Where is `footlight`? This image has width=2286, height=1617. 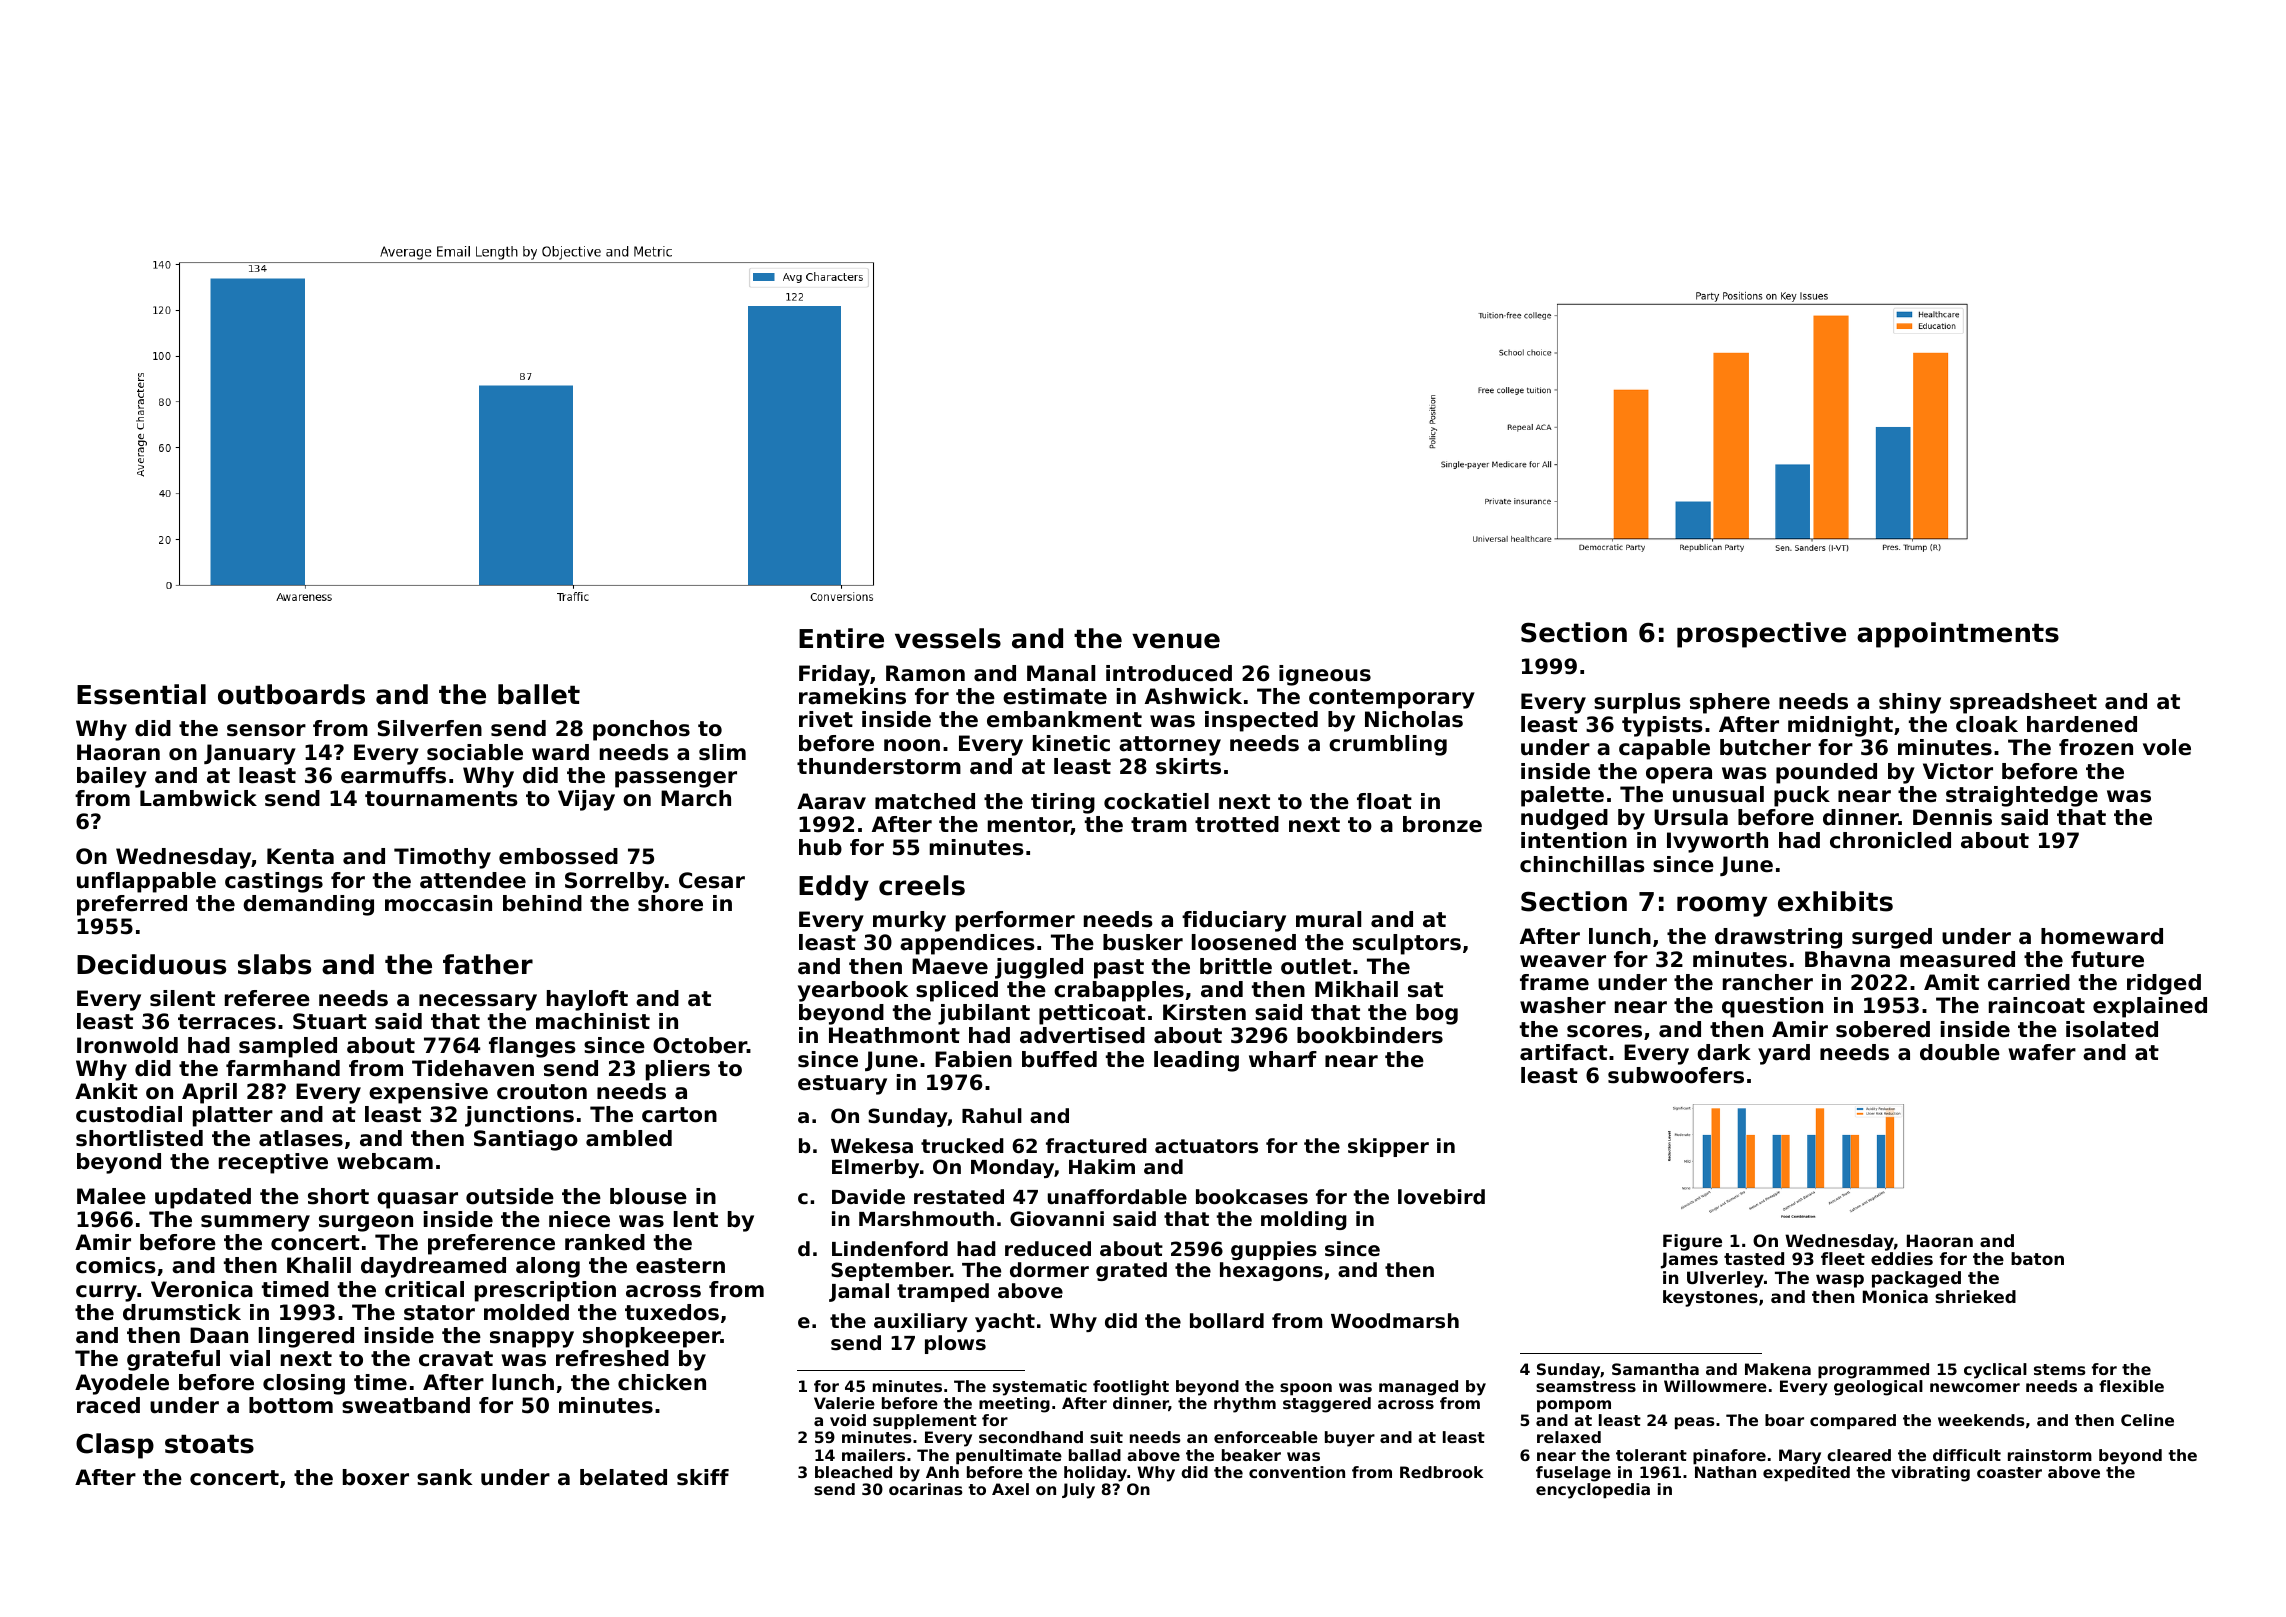 footlight is located at coordinates (1131, 1388).
